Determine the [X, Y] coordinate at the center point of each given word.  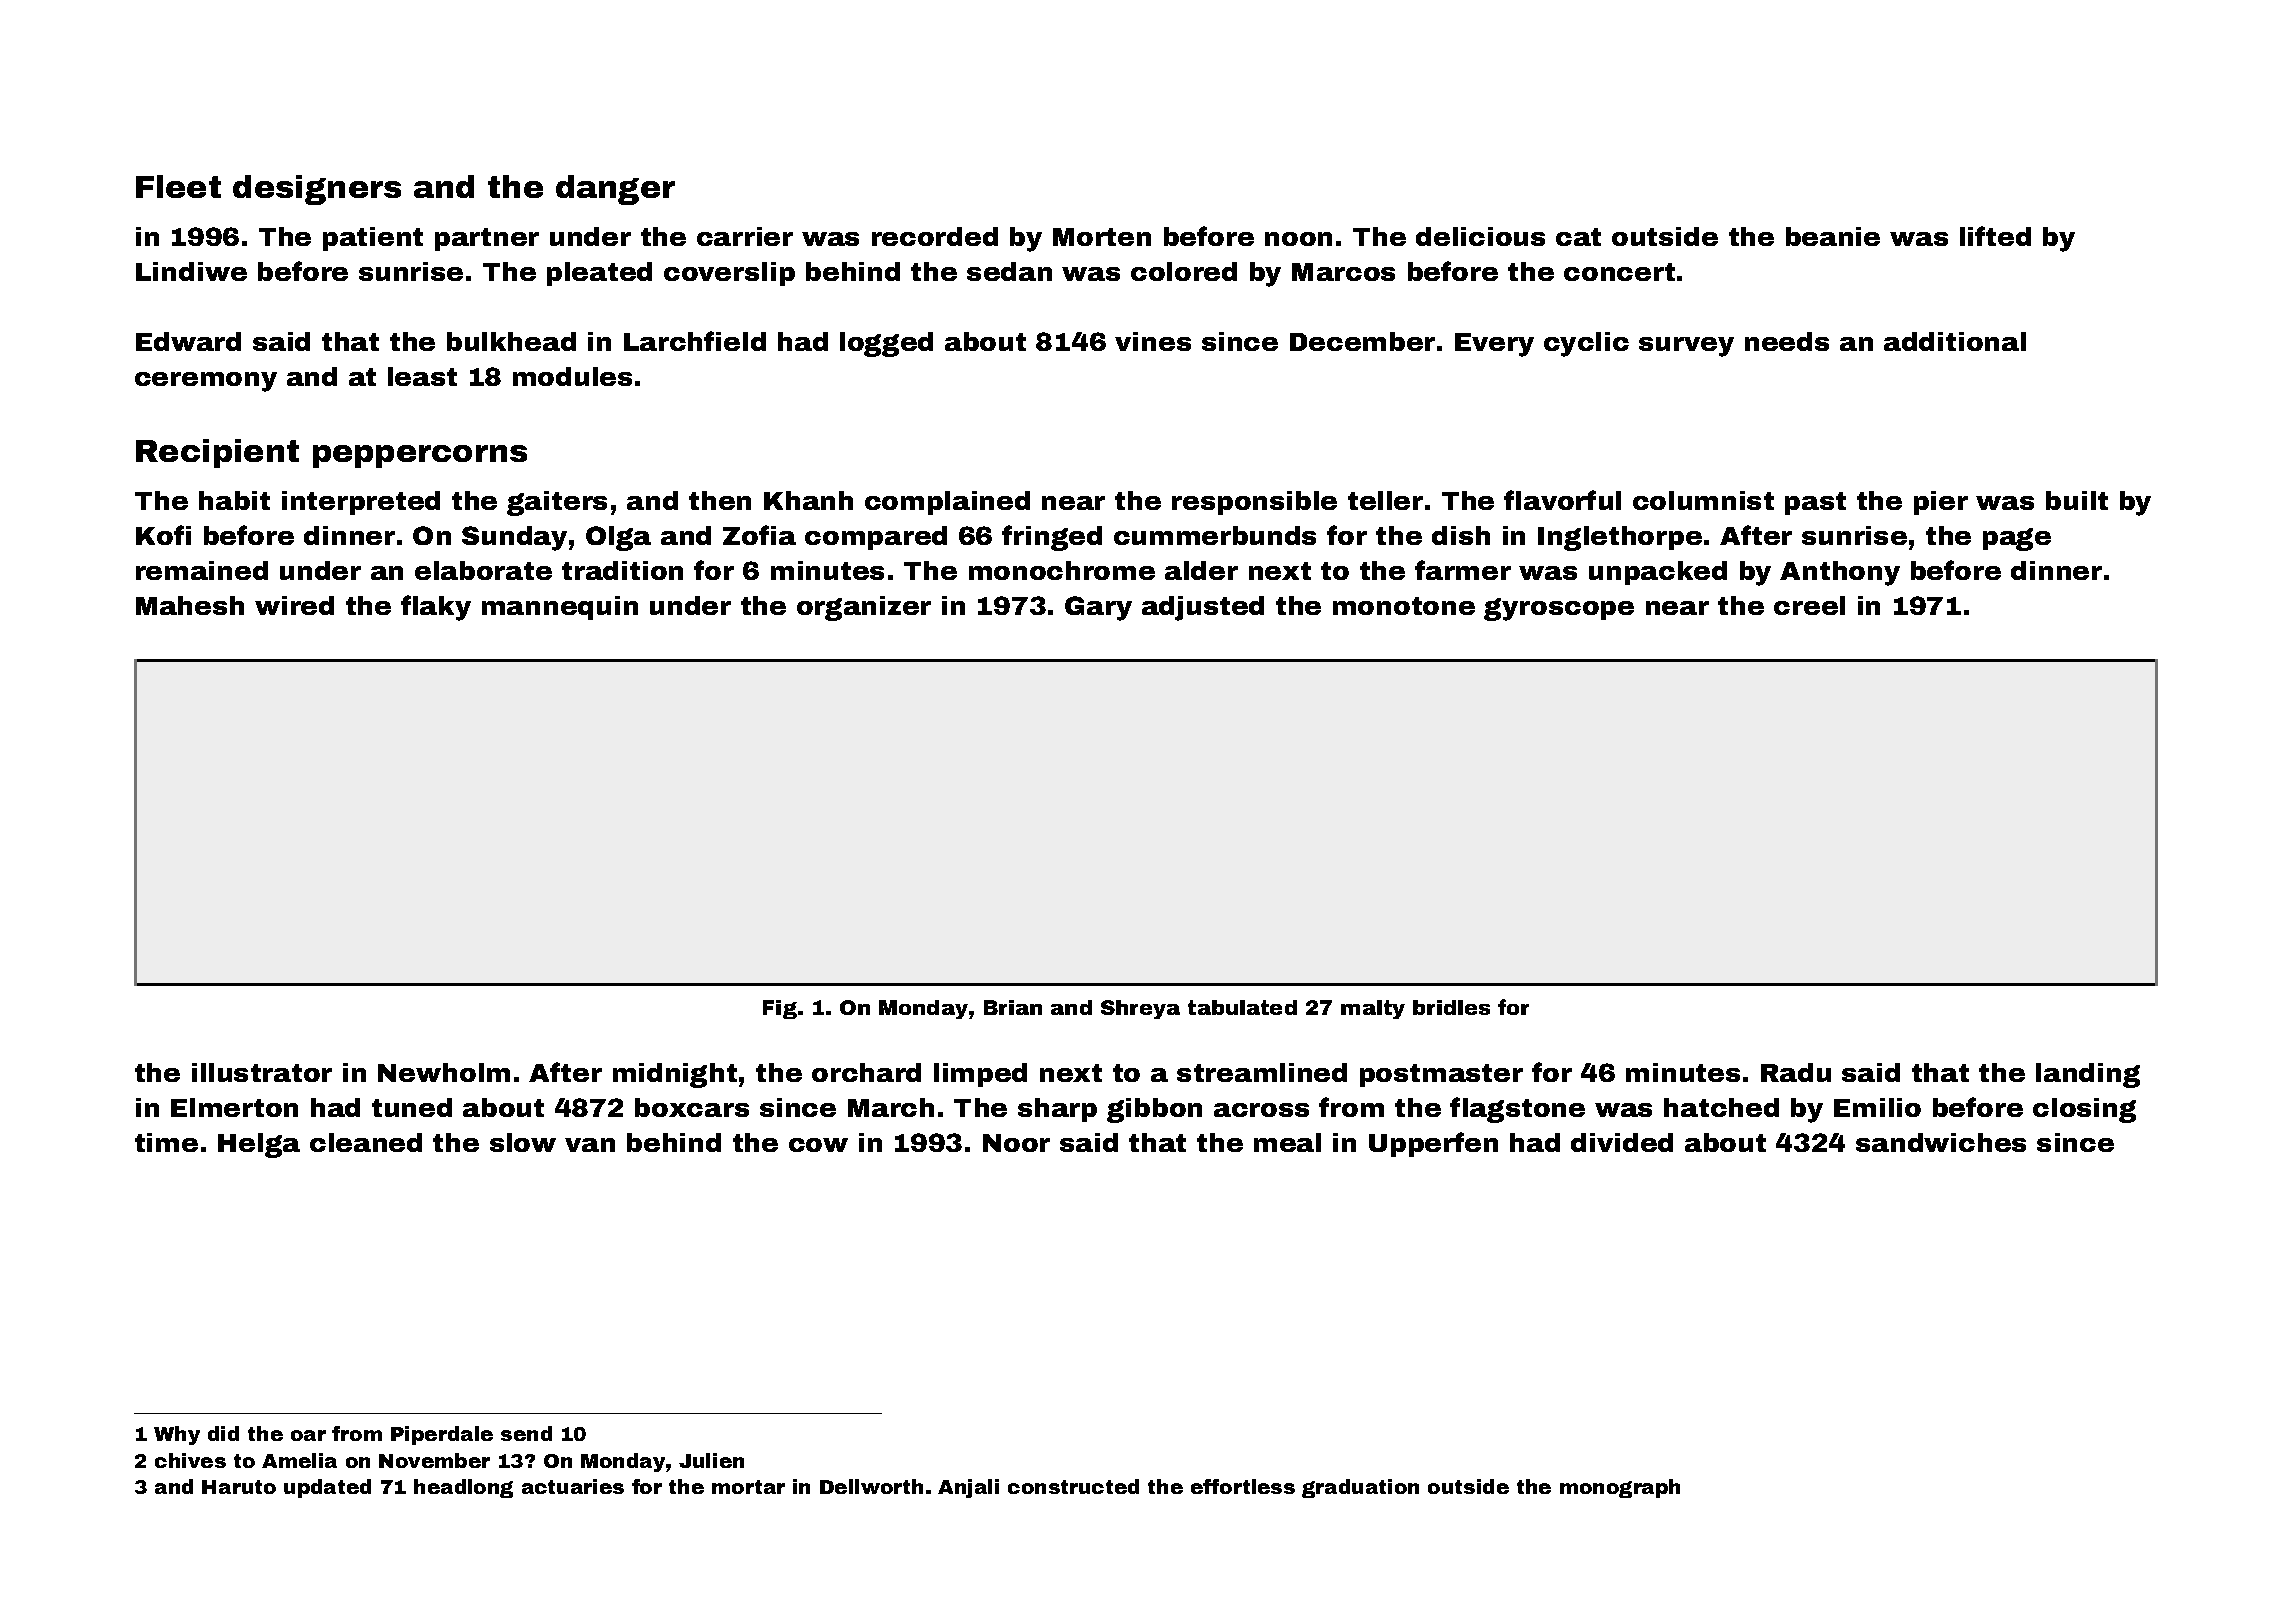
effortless [1243, 1486]
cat [1578, 237]
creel [1809, 605]
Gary [1098, 608]
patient [373, 239]
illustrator [262, 1072]
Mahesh [190, 605]
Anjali [968, 1488]
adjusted [1203, 608]
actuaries [573, 1486]
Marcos [1343, 272]
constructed [1073, 1486]
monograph [1620, 1488]
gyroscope [1559, 609]
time [166, 1142]
